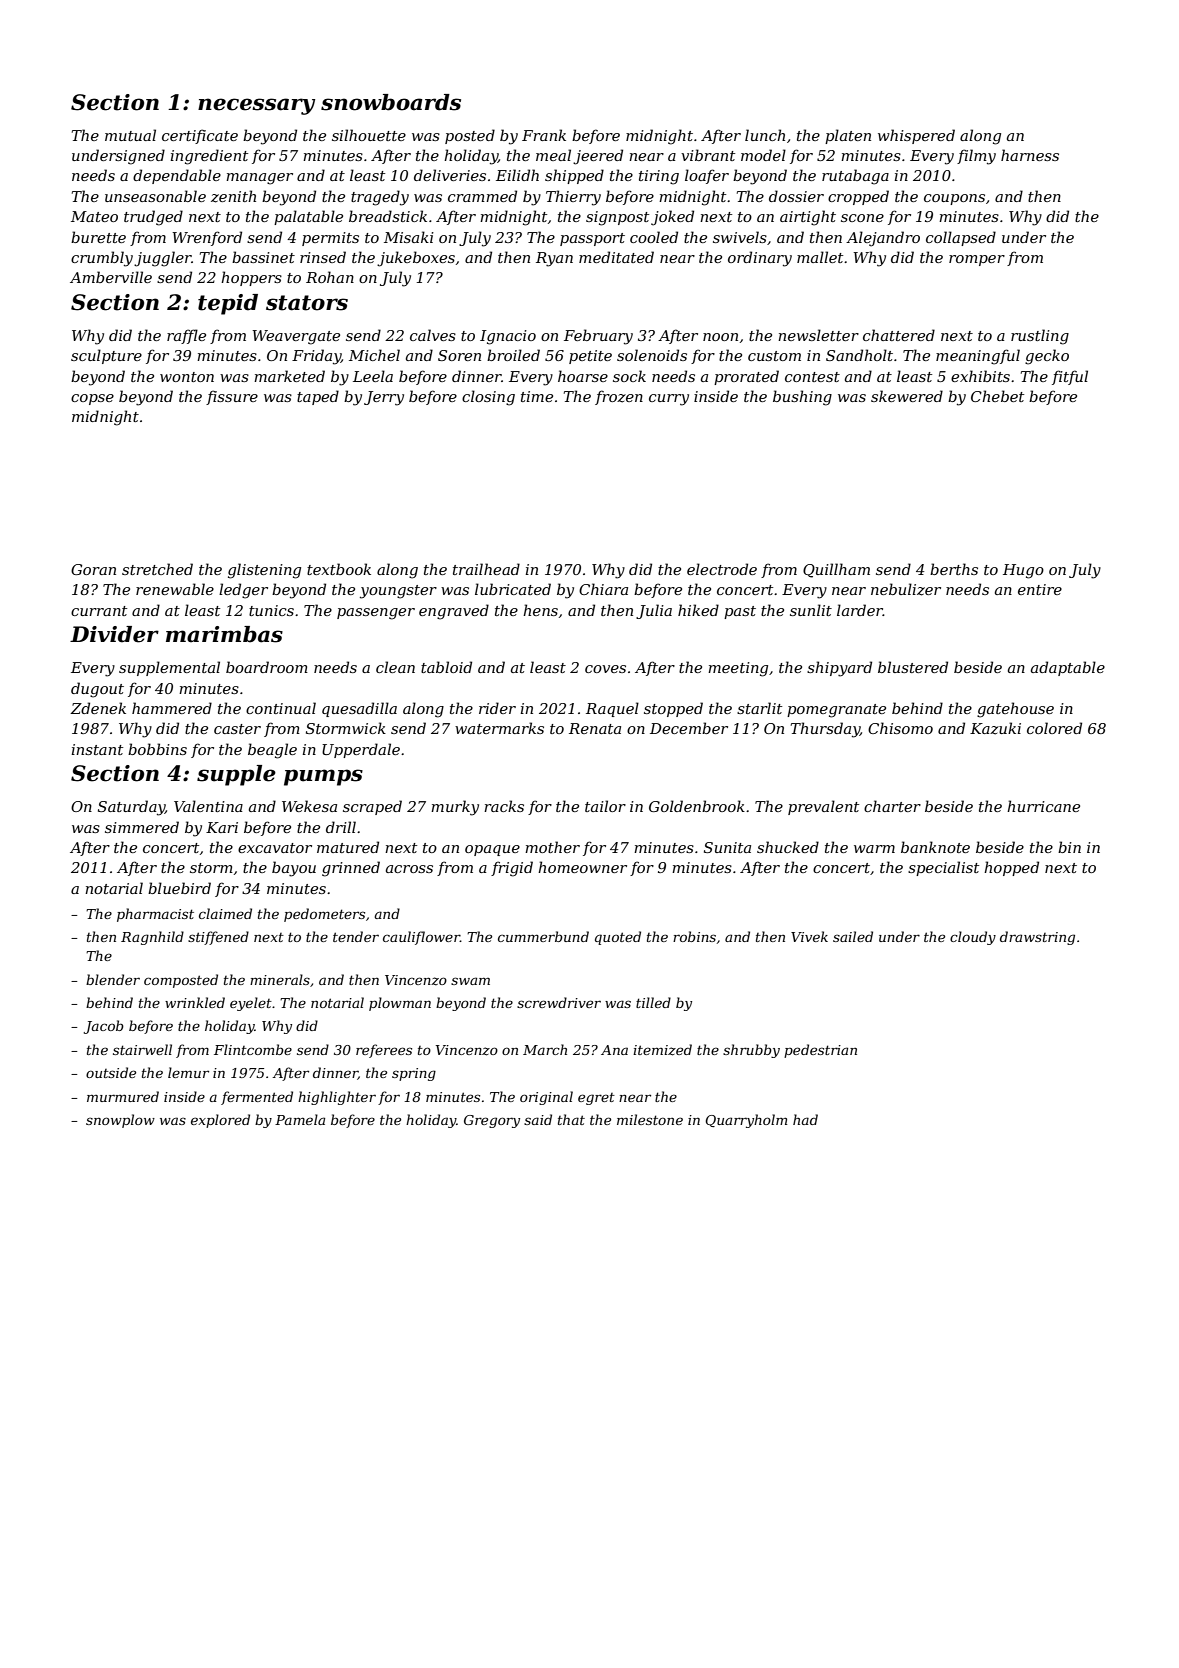 The image size is (1179, 1668). I want to click on Saturday, so click(131, 808).
